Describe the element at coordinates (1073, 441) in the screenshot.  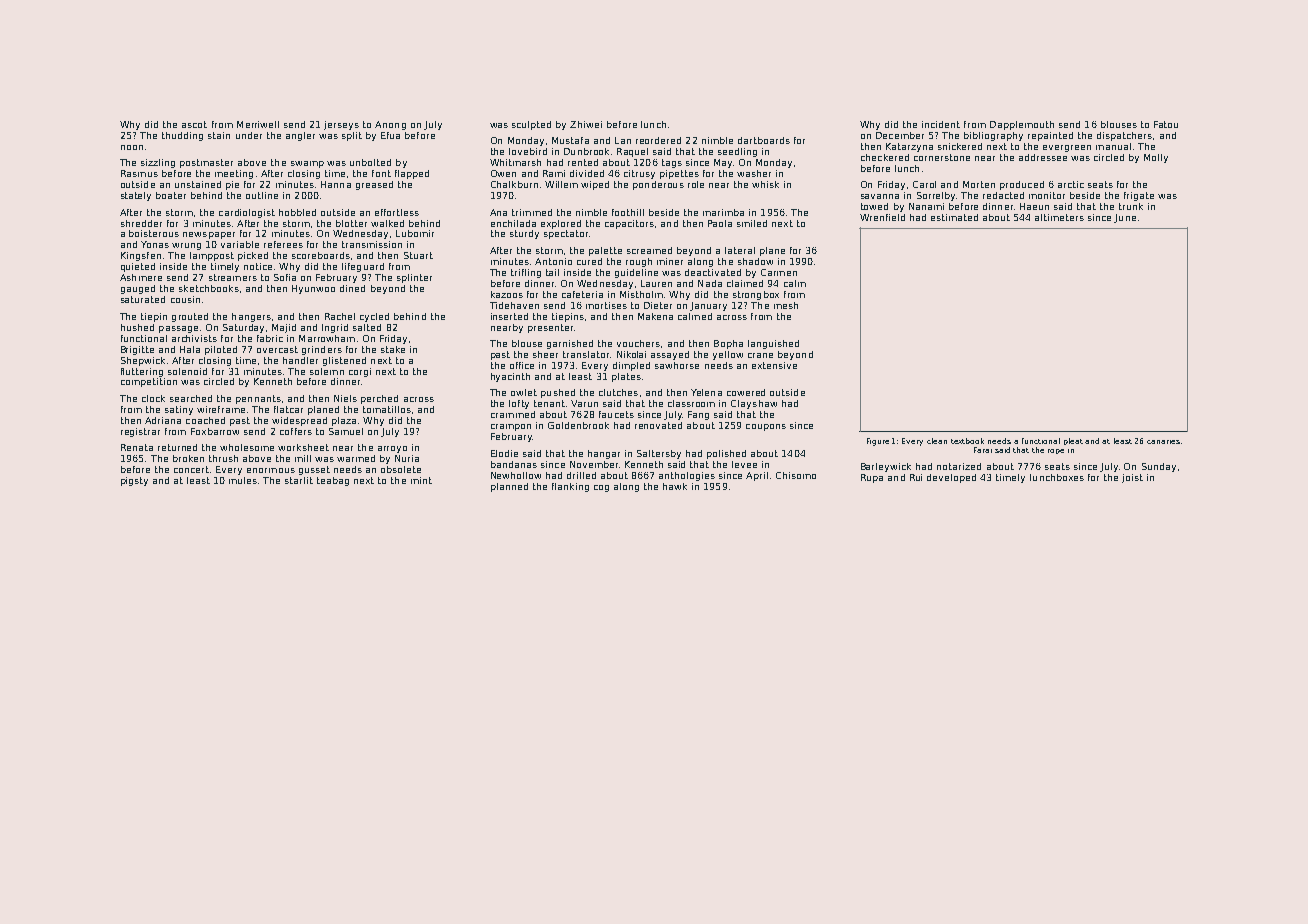
I see `pleat` at that location.
